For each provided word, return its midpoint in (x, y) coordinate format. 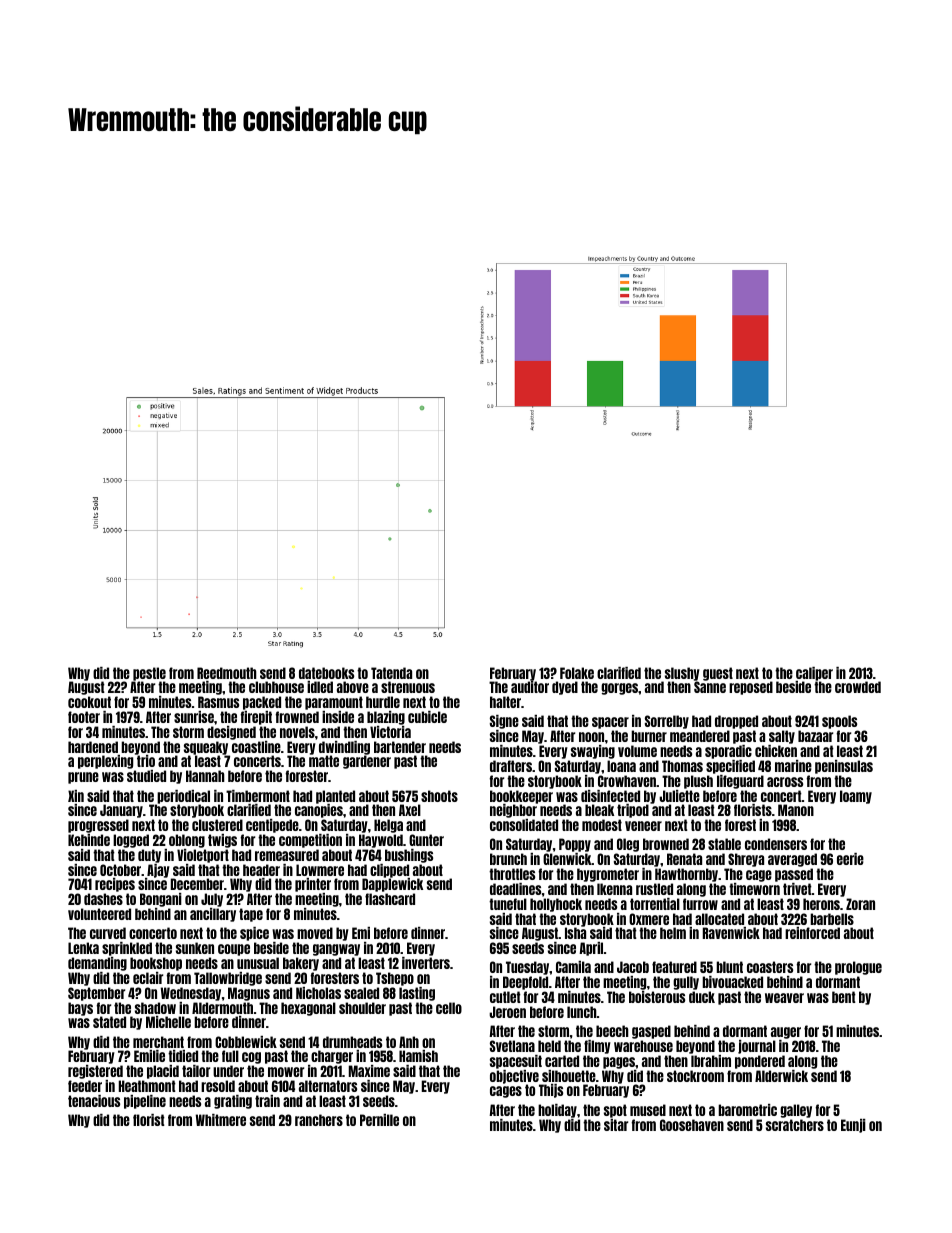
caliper (814, 674)
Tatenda (391, 673)
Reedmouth (227, 673)
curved (108, 933)
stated (109, 1022)
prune (83, 778)
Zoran (860, 904)
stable (724, 844)
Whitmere (221, 1120)
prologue (858, 969)
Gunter (426, 840)
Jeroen (507, 1012)
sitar (616, 1125)
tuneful (508, 904)
